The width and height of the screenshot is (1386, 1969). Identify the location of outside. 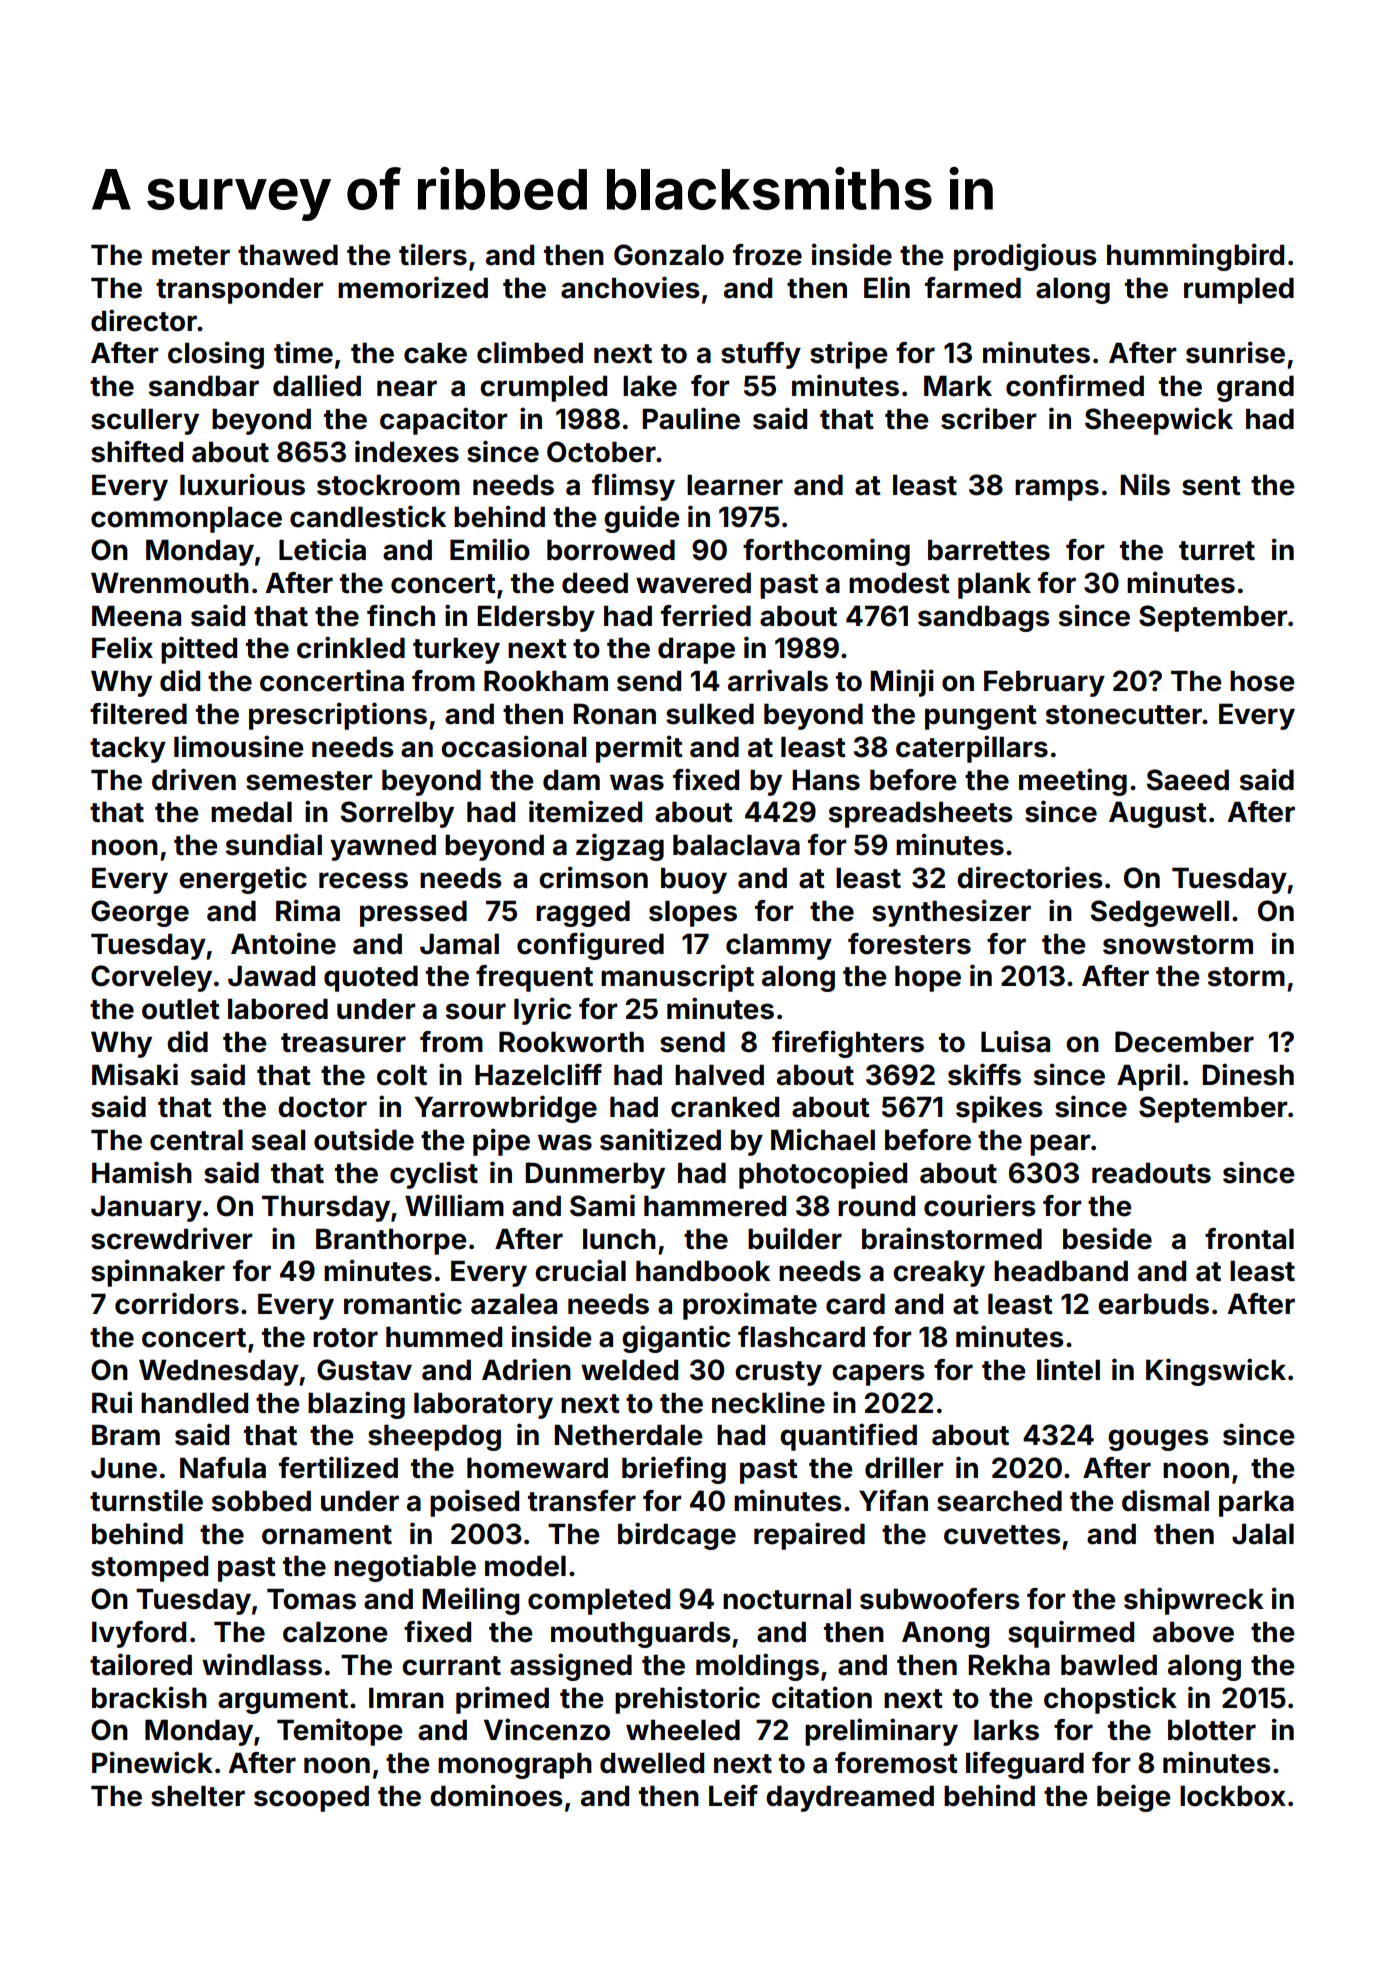
(364, 1139).
